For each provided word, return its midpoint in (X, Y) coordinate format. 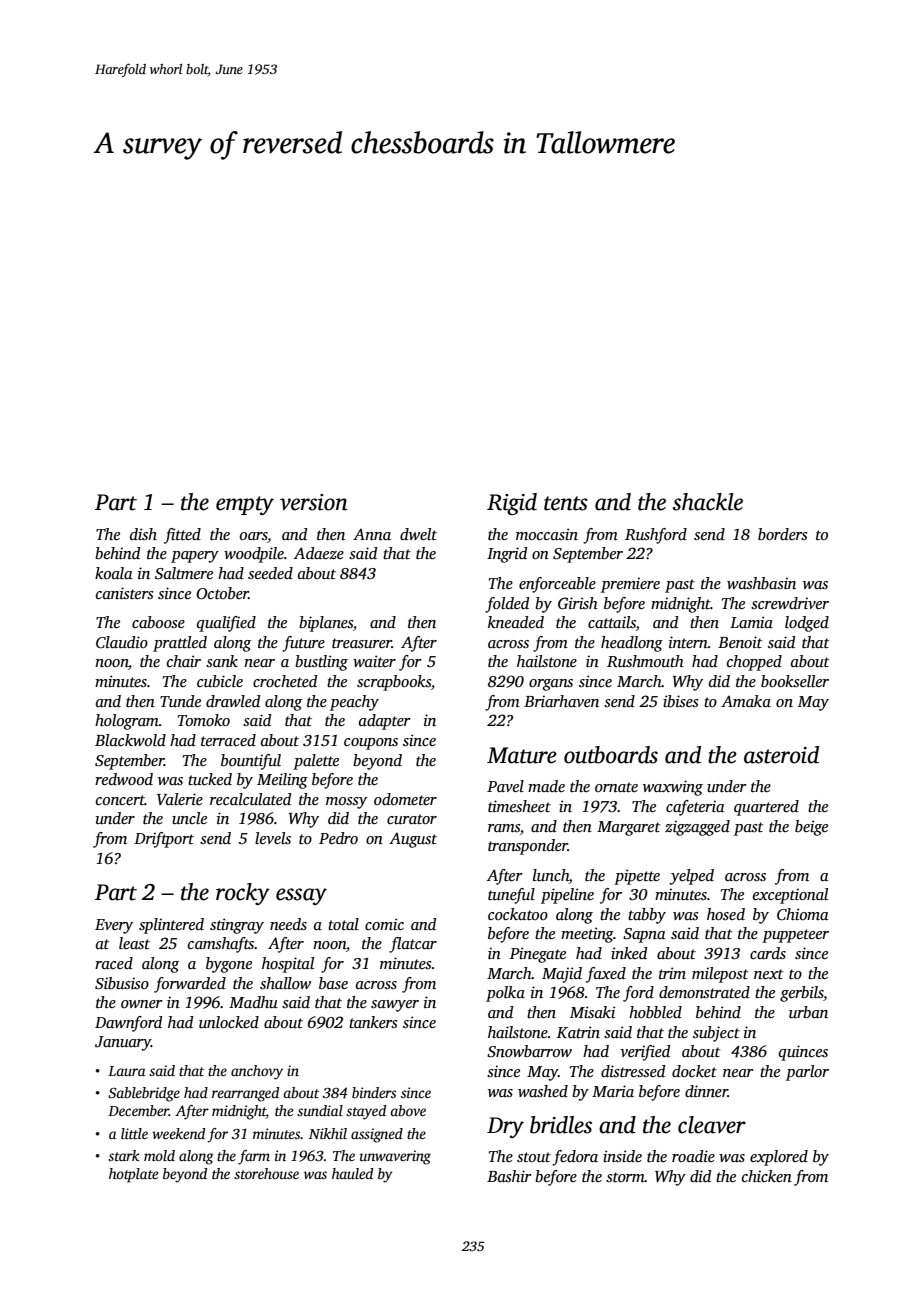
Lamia (751, 622)
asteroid (781, 755)
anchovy (257, 1072)
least (134, 943)
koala (114, 573)
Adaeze (319, 553)
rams (504, 828)
